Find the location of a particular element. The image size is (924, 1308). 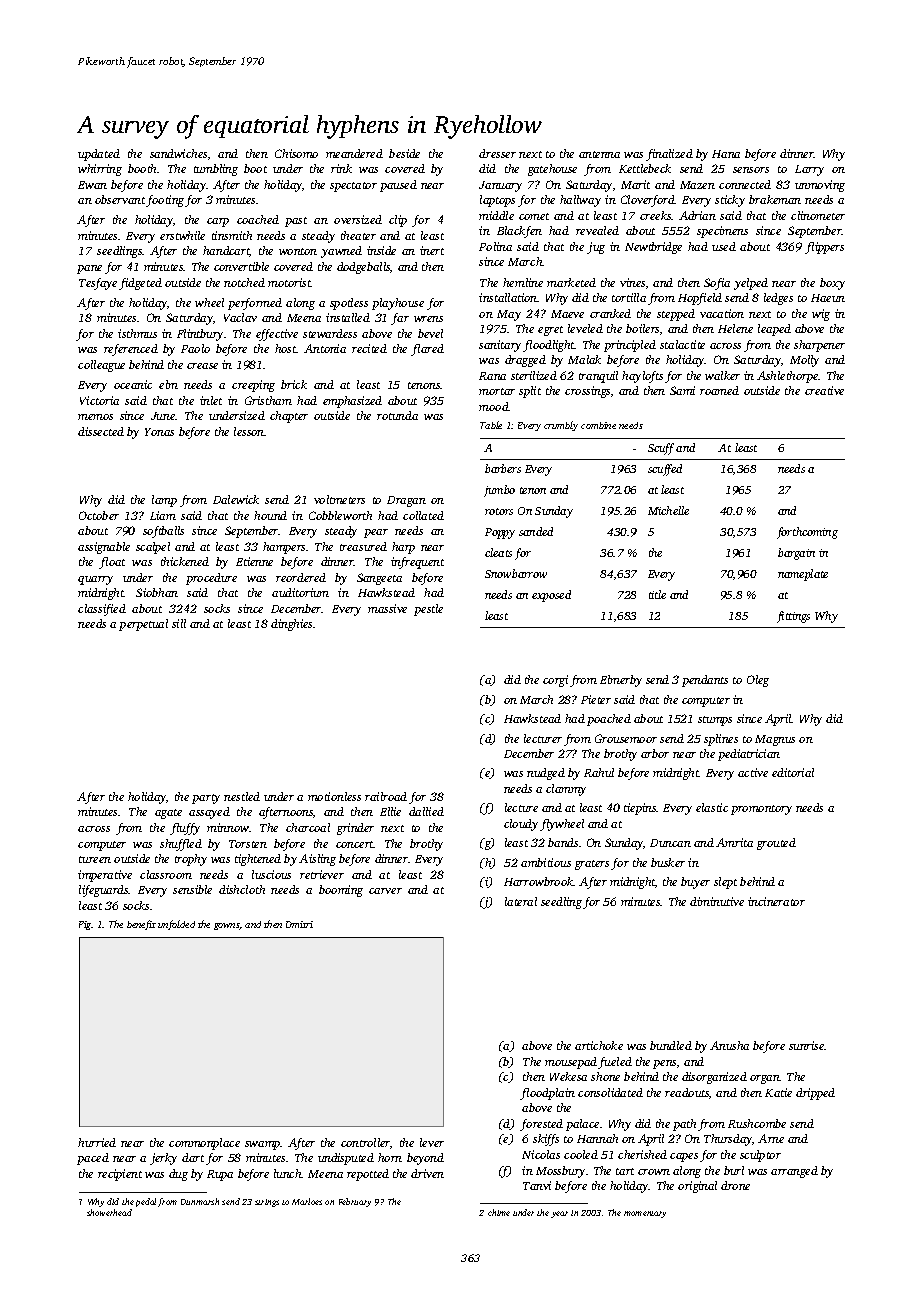

driven is located at coordinates (427, 1173).
